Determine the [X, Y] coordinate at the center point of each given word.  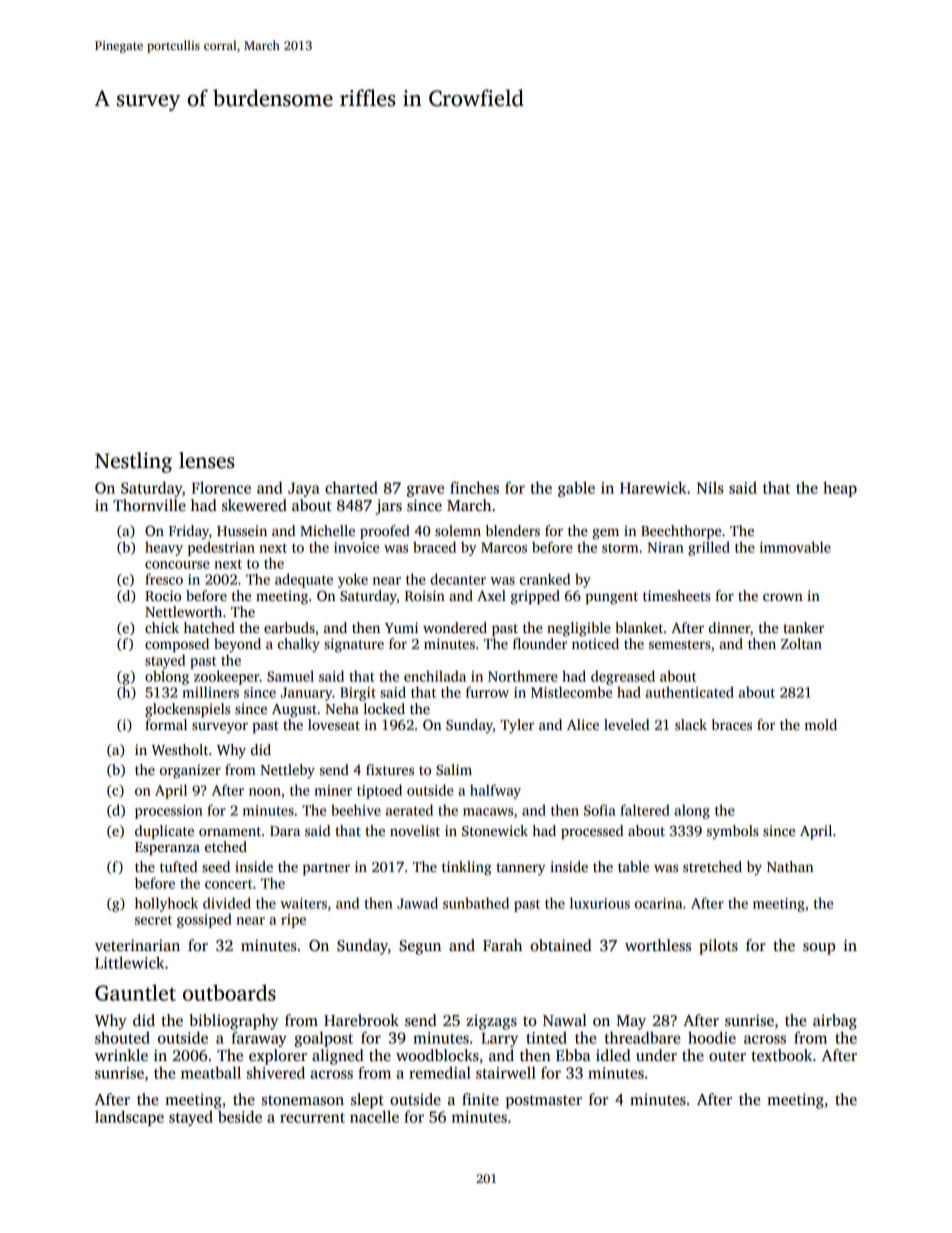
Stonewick [495, 830]
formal [166, 724]
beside [240, 1116]
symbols [733, 832]
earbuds [289, 627]
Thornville [149, 505]
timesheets [677, 595]
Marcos [504, 547]
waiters [303, 903]
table [633, 866]
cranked [545, 579]
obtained [561, 945]
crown [783, 597]
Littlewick [129, 962]
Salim [454, 769]
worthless [658, 945]
